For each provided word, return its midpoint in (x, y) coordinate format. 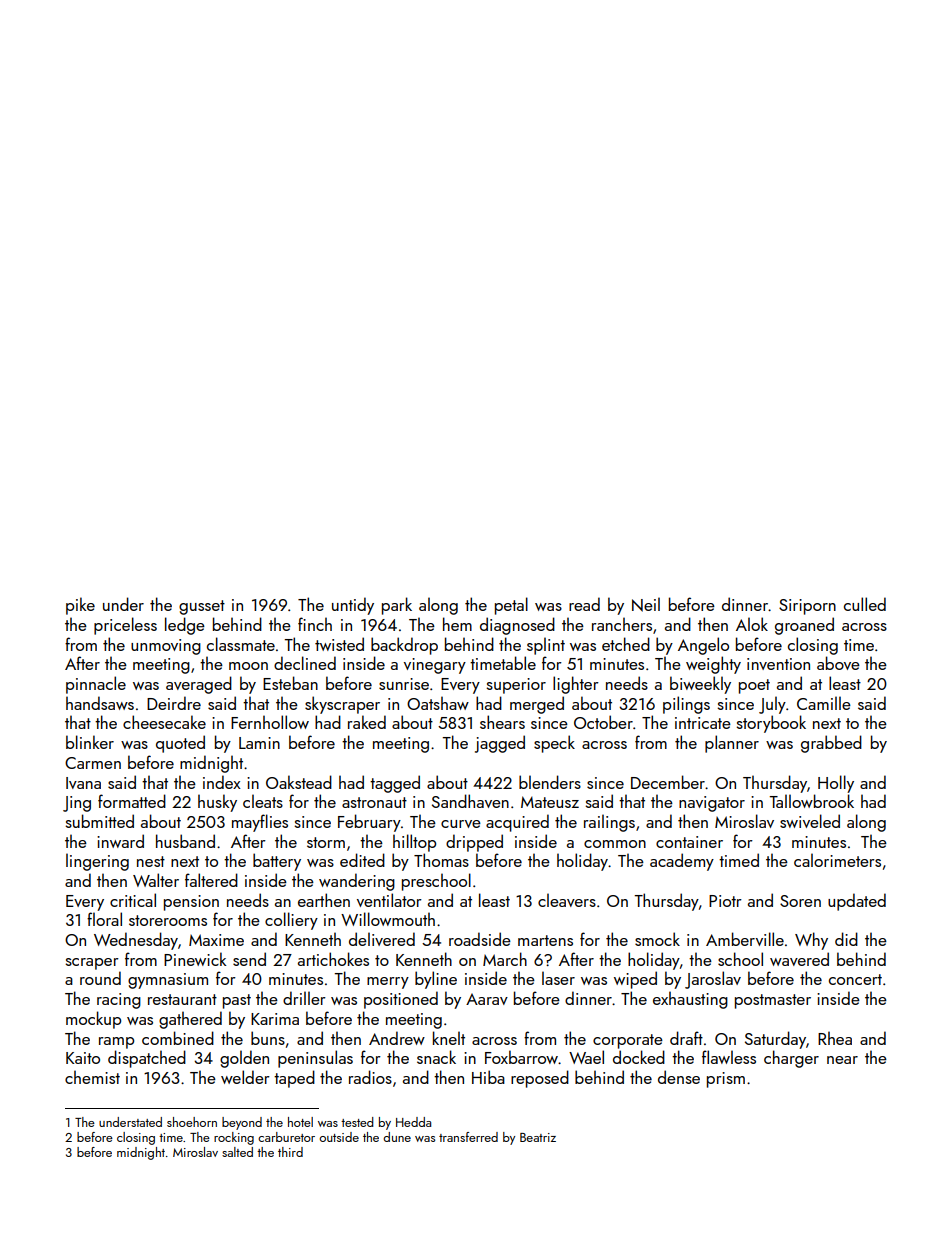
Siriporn (807, 607)
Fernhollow (270, 722)
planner (732, 744)
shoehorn (192, 1122)
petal (511, 606)
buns (268, 1038)
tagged (395, 784)
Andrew (397, 1038)
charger (791, 1059)
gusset (202, 607)
